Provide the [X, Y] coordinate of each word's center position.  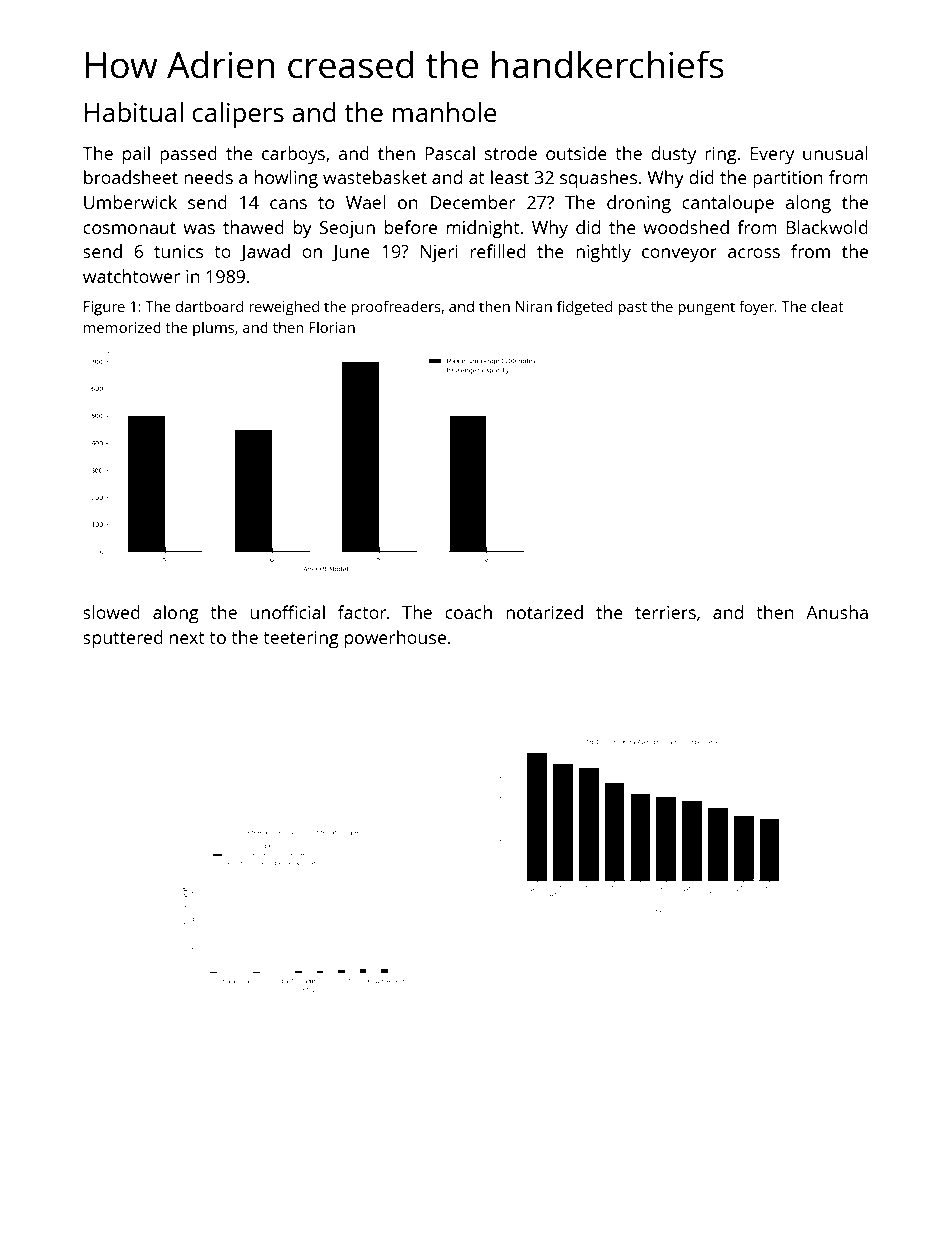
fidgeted [584, 308]
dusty [673, 155]
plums [213, 329]
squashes [598, 179]
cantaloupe [728, 204]
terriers [665, 612]
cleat [827, 306]
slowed [111, 612]
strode [511, 153]
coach [468, 612]
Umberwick [130, 202]
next [187, 638]
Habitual [134, 112]
